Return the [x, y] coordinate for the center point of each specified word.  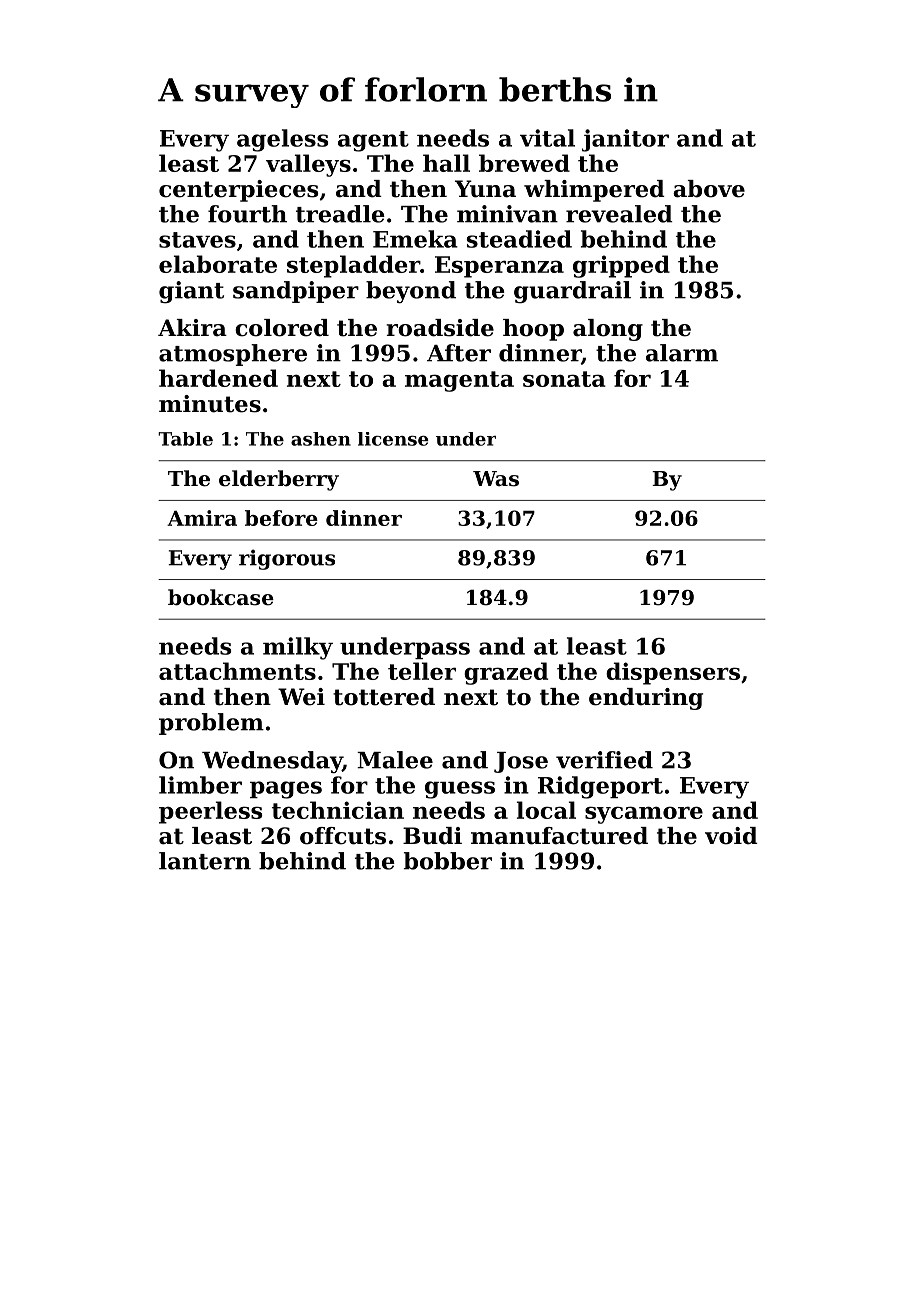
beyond [411, 292]
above [709, 189]
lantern [205, 861]
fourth [247, 214]
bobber [448, 861]
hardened [218, 378]
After [459, 353]
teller [422, 671]
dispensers [673, 673]
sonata [564, 379]
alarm [682, 353]
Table [185, 439]
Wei [301, 697]
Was [496, 479]
